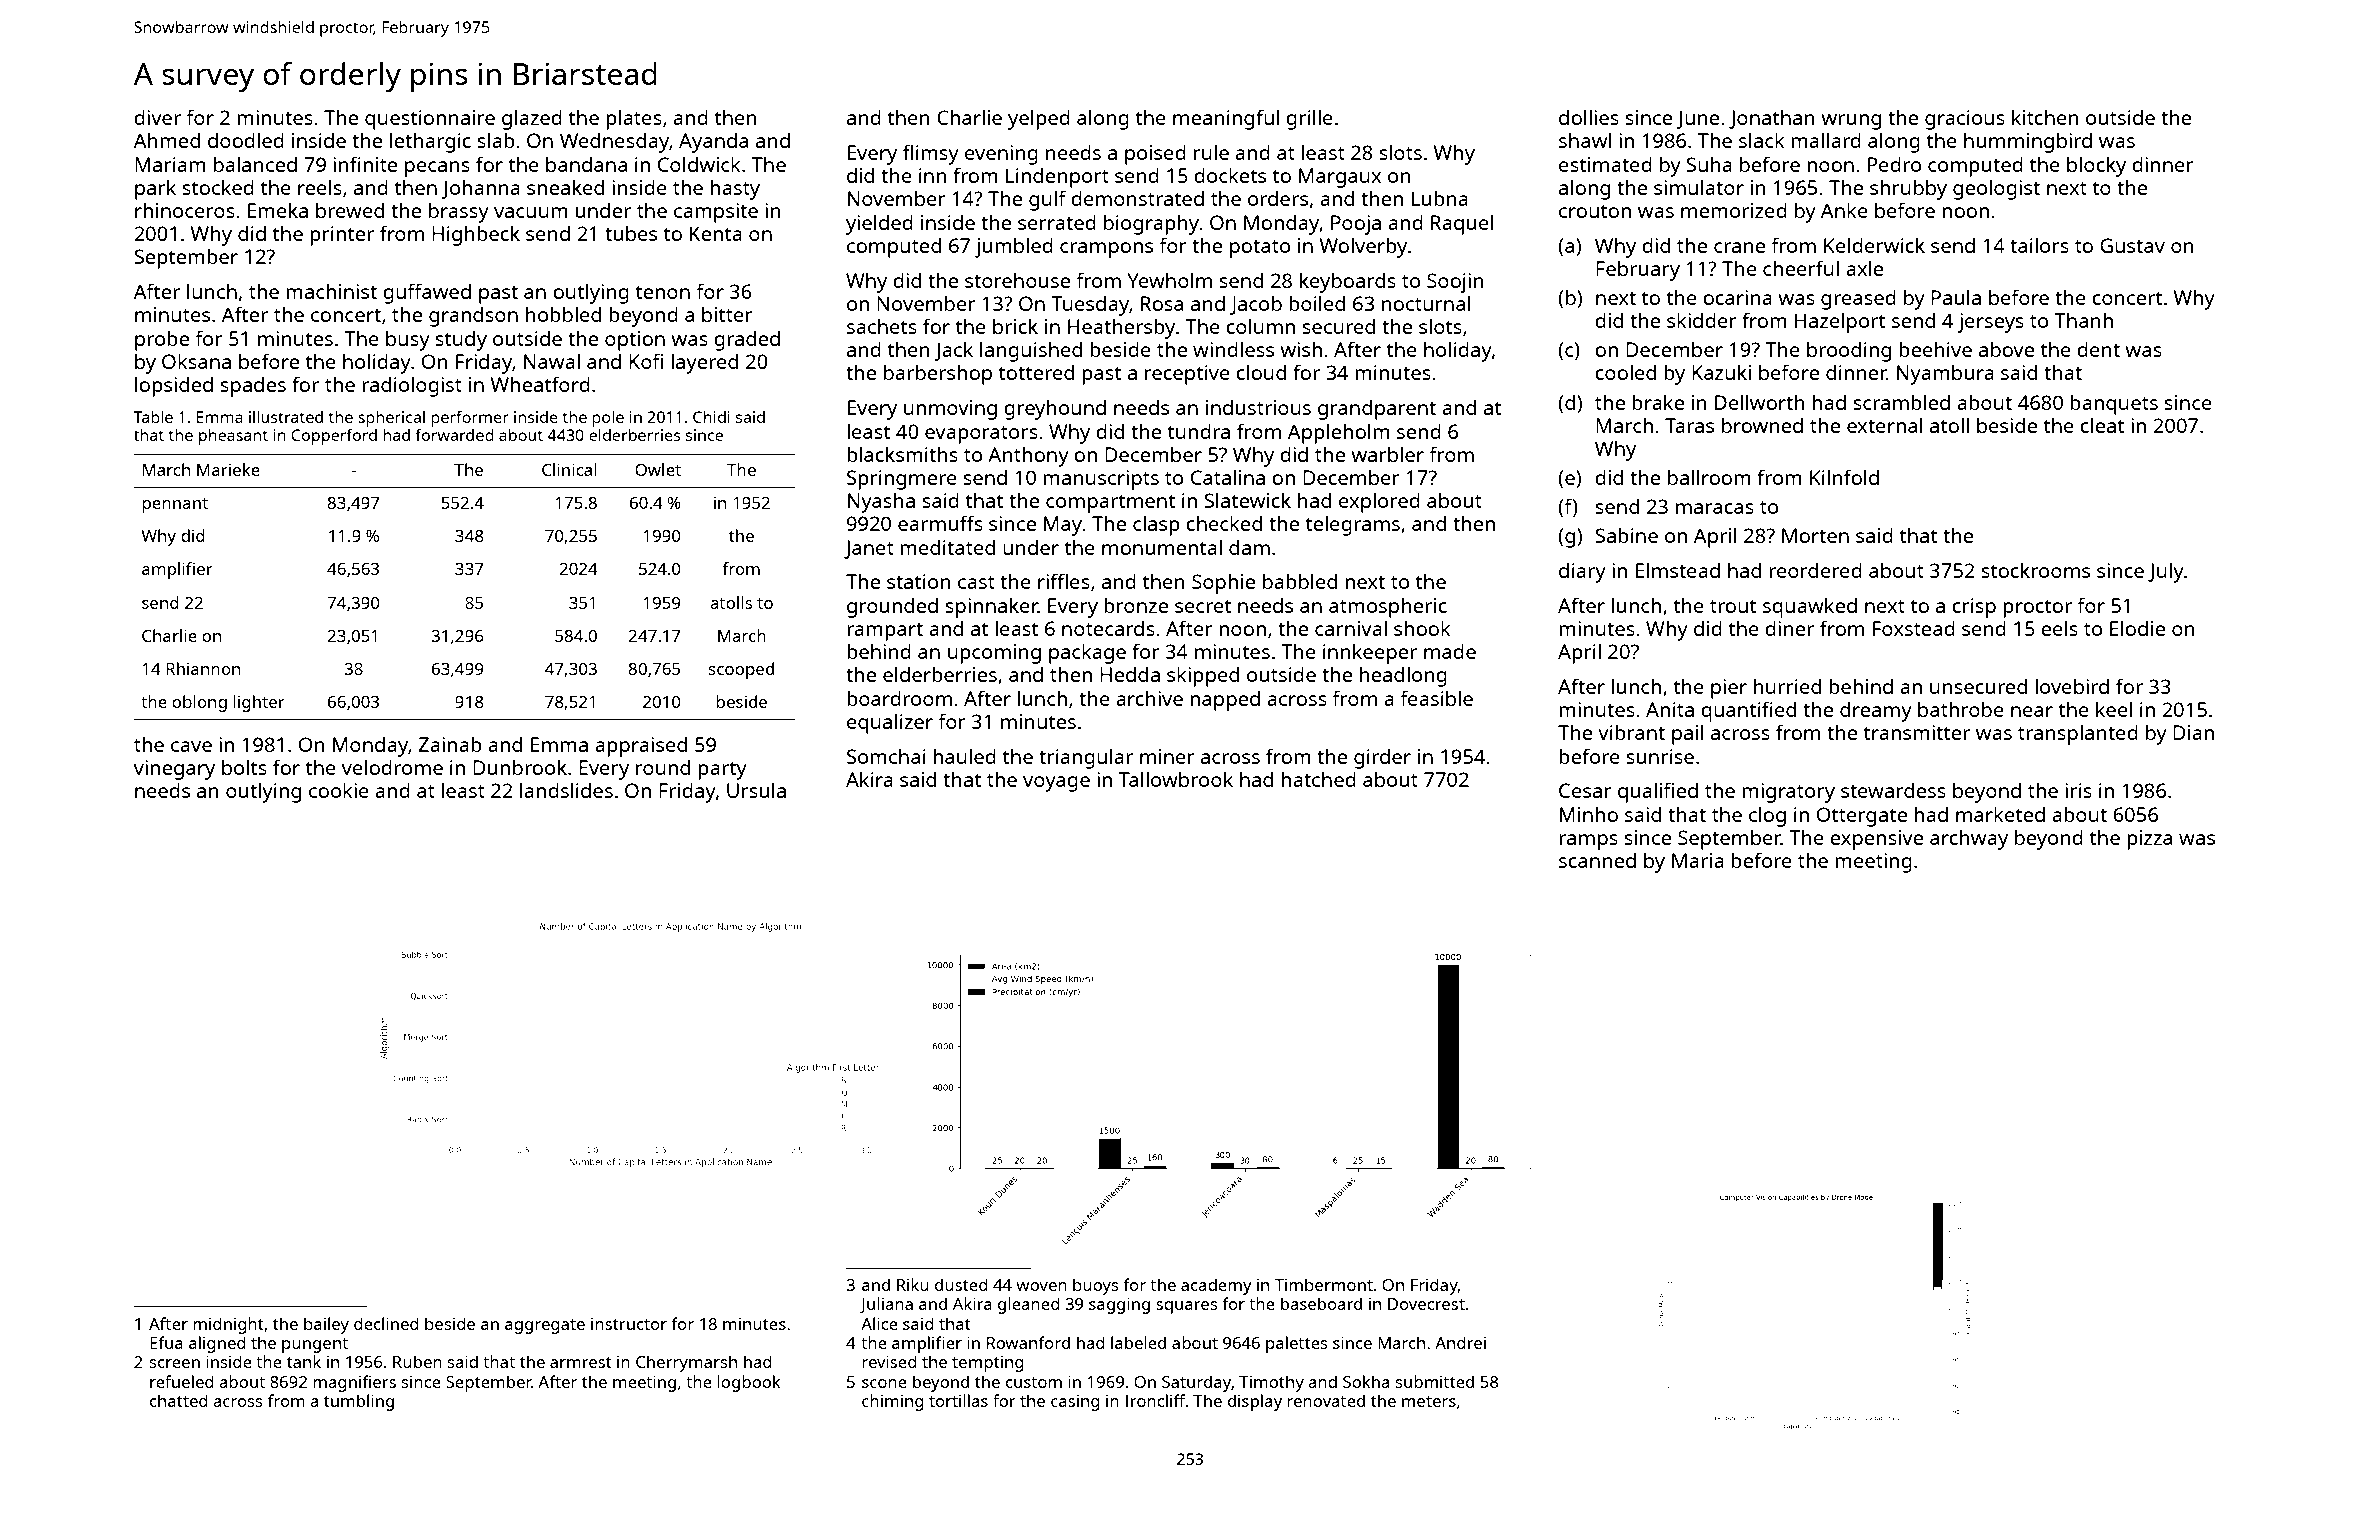 Image resolution: width=2353 pixels, height=1523 pixels. What do you see at coordinates (569, 469) in the page?
I see `Clinical` at bounding box center [569, 469].
